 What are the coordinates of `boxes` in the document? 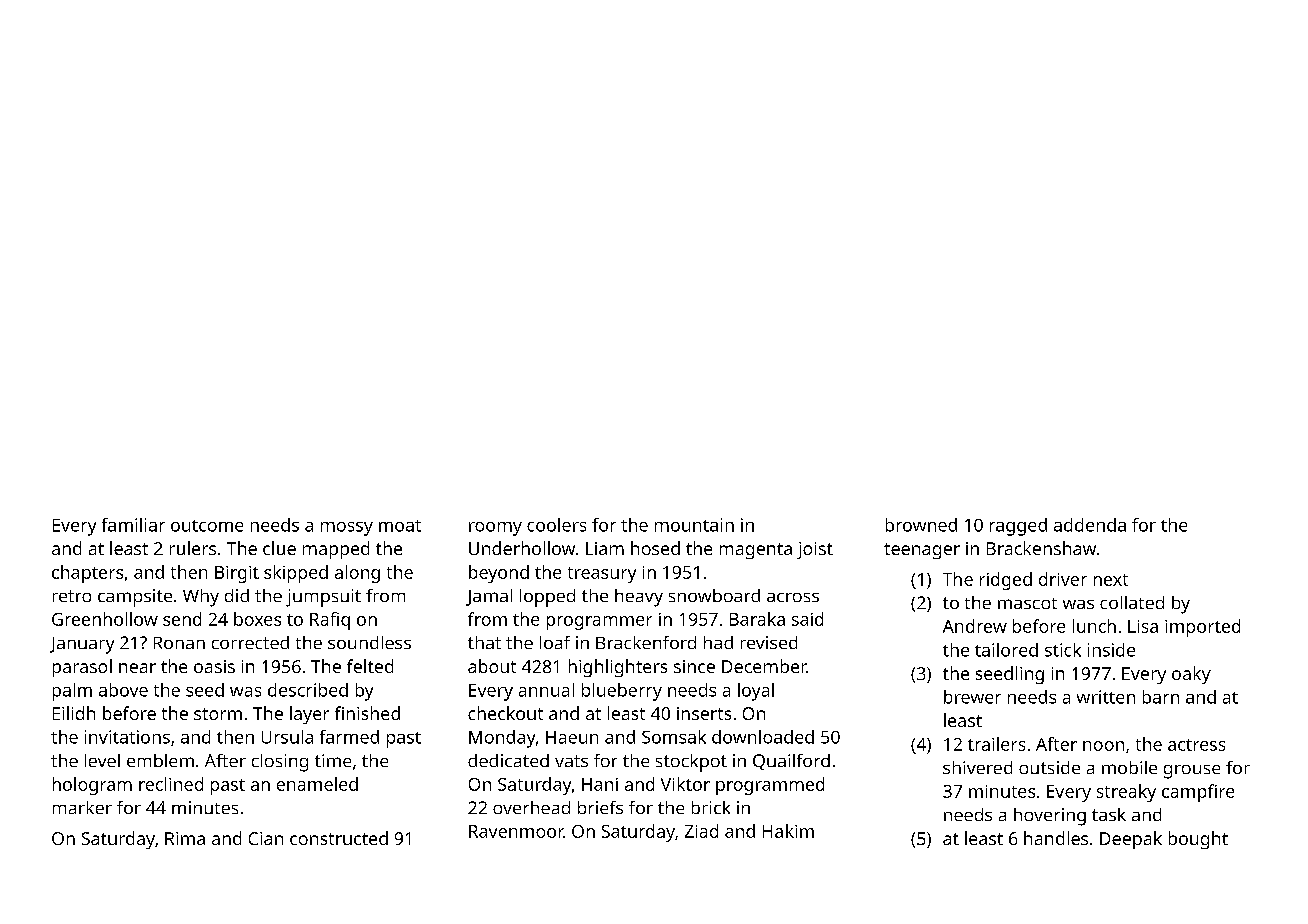 It's located at (257, 619).
